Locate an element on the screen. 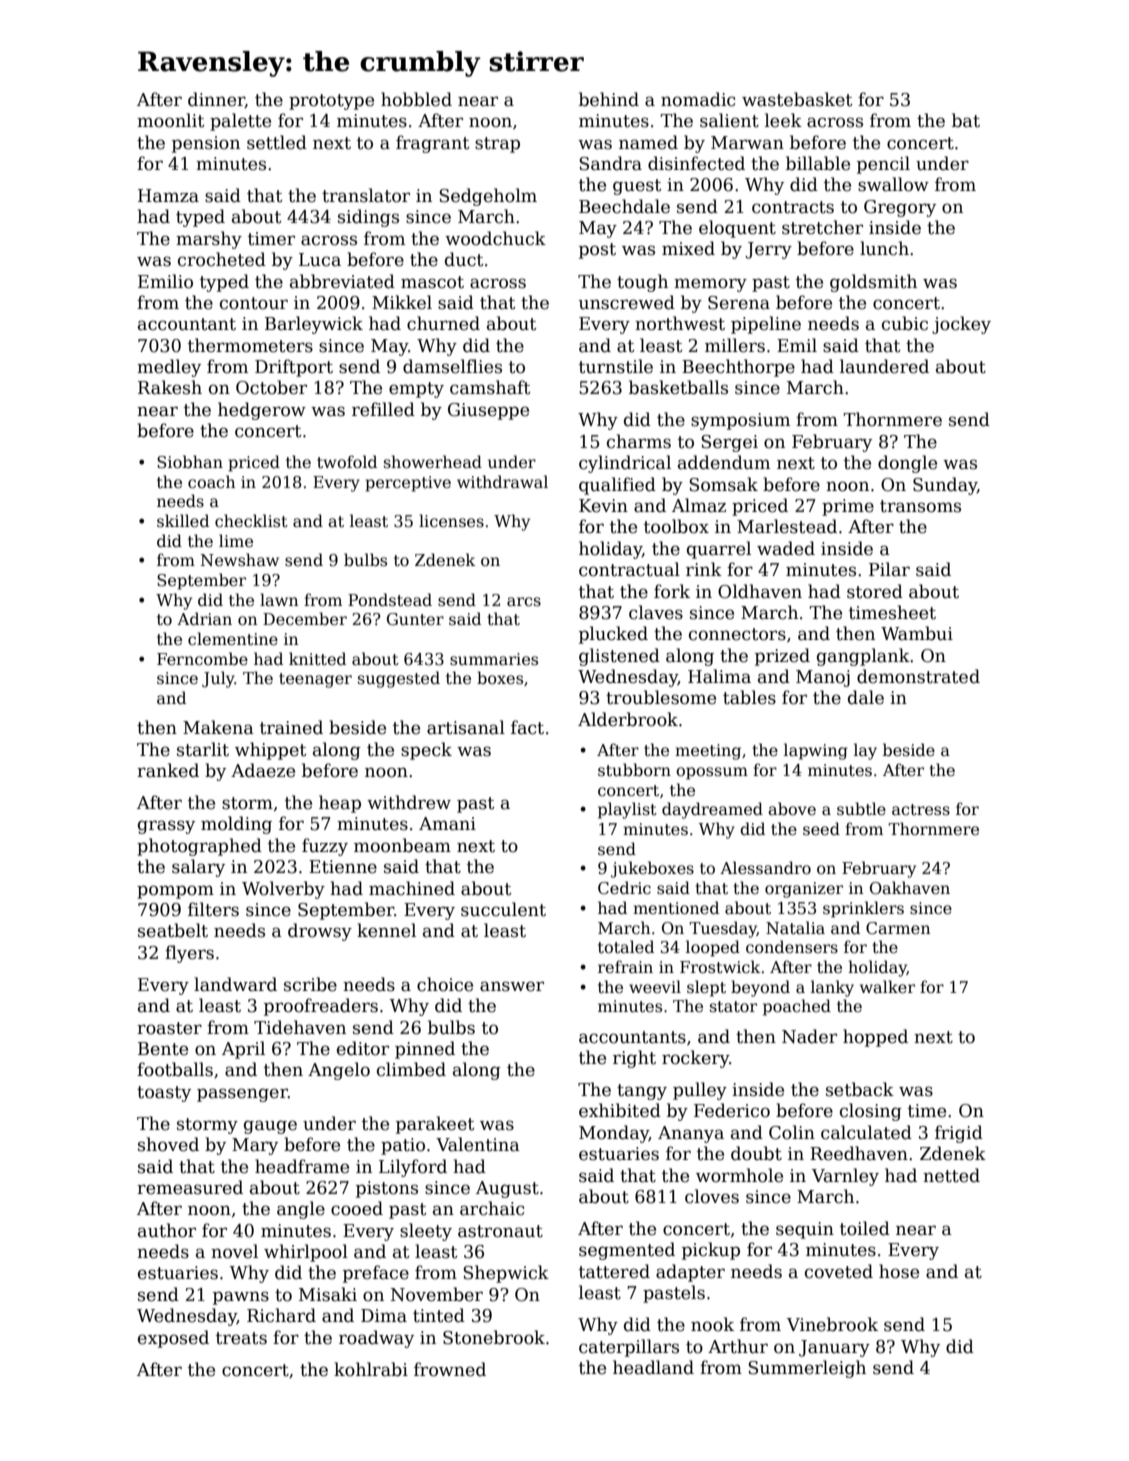 This screenshot has width=1129, height=1461. actress is located at coordinates (921, 809).
